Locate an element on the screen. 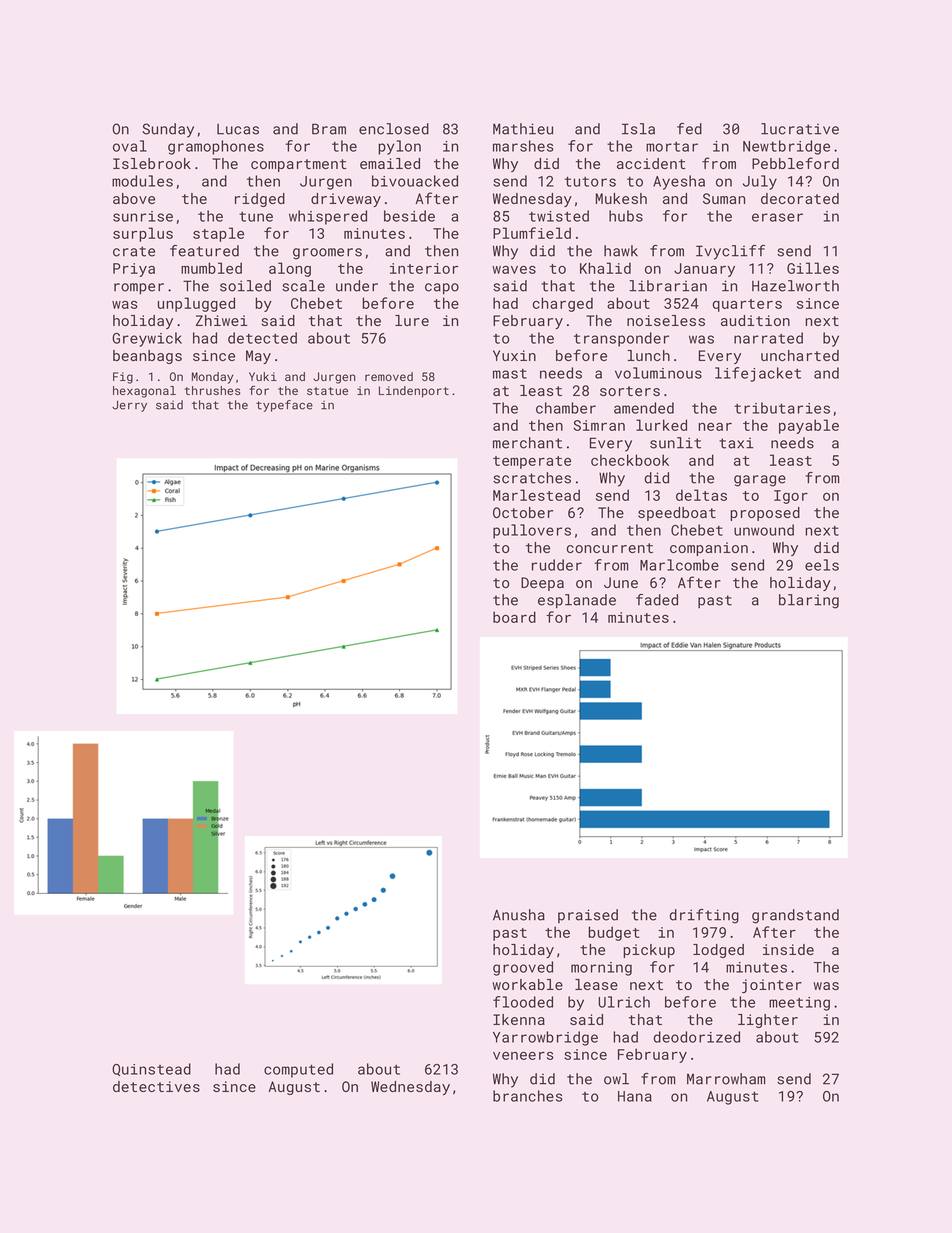 This screenshot has width=952, height=1233. drifting is located at coordinates (704, 916).
